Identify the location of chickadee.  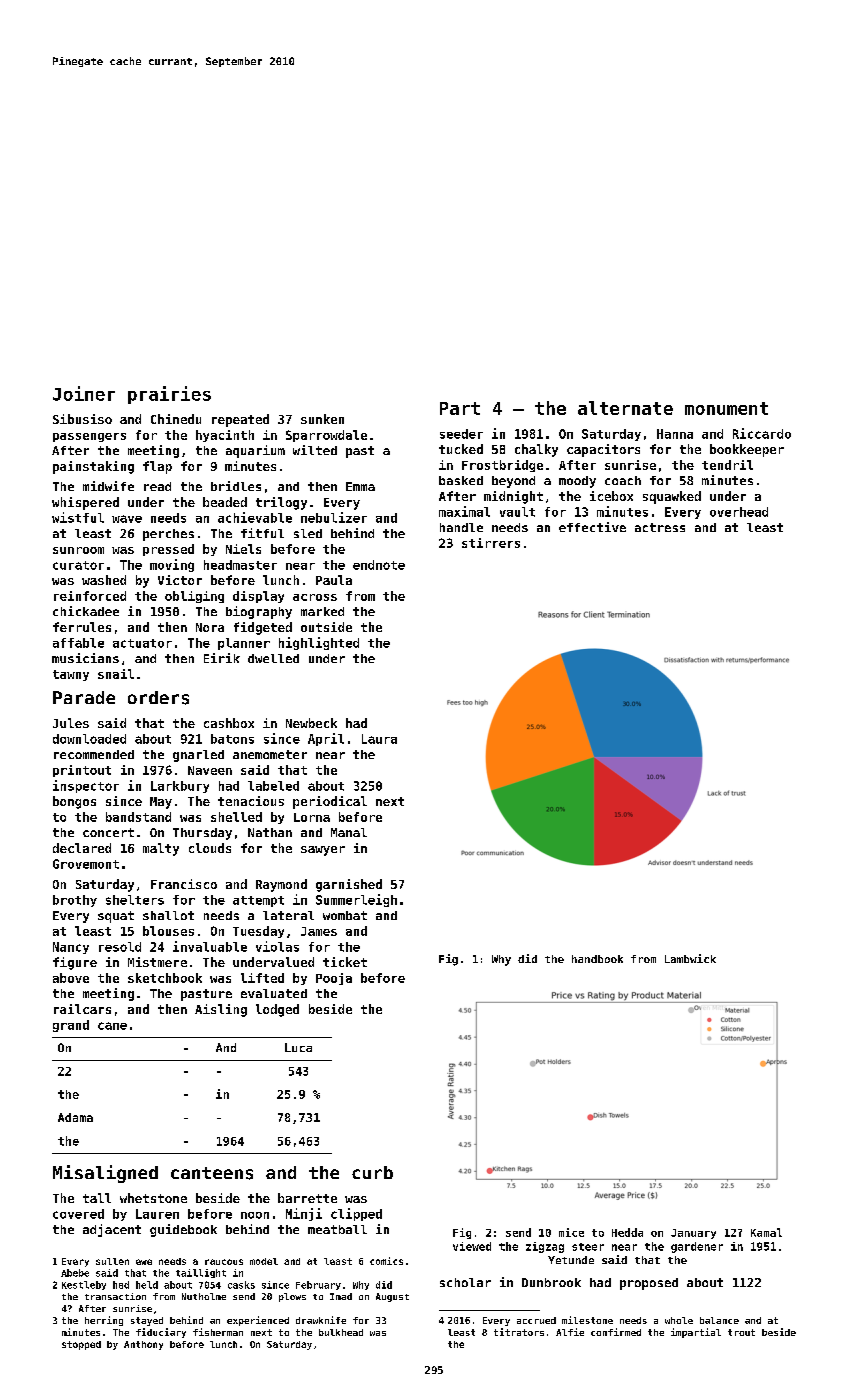
(86, 611).
